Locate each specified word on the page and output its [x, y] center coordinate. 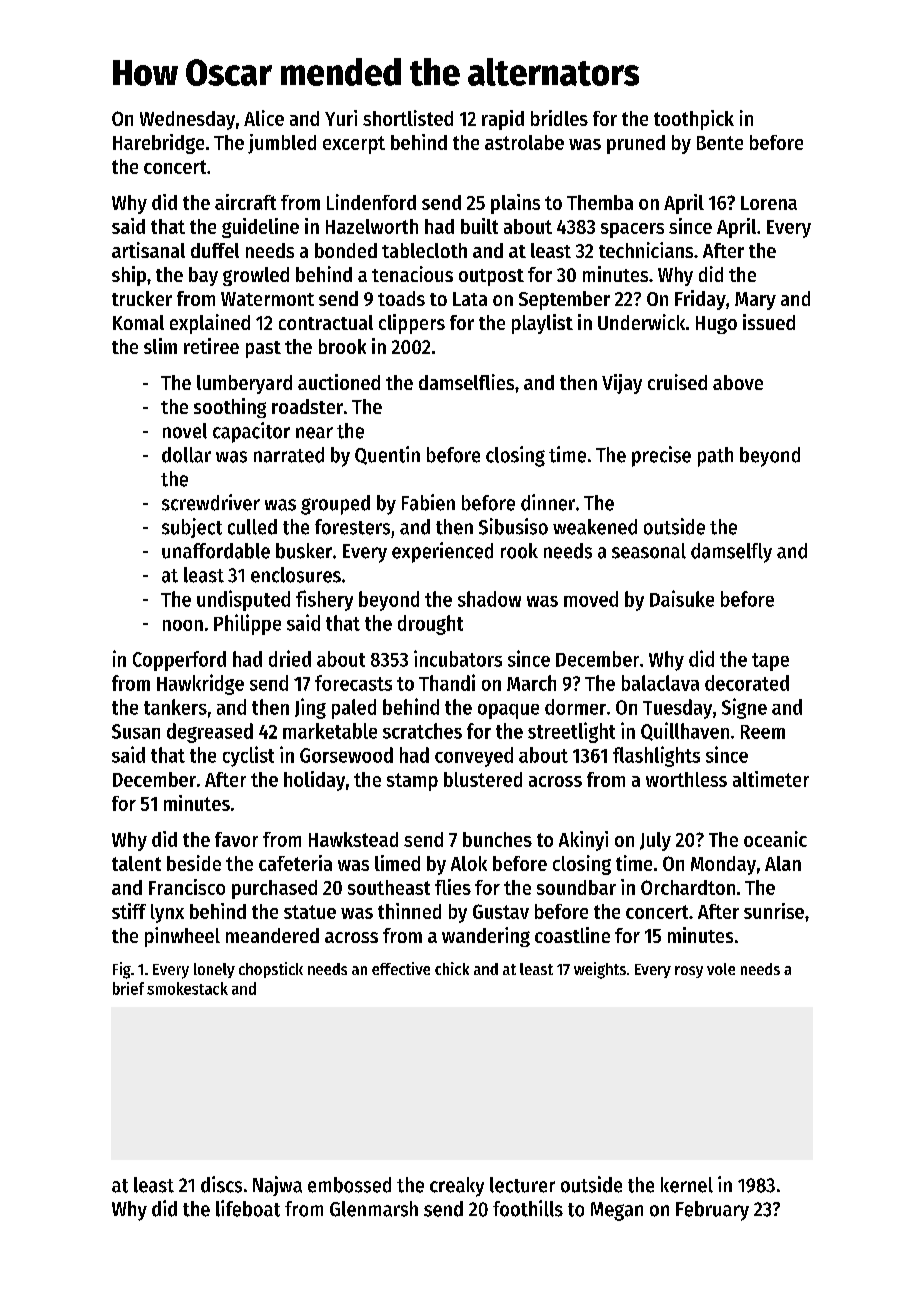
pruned [636, 144]
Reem [763, 732]
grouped [335, 505]
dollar [186, 455]
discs [221, 1184]
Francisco [187, 887]
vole [721, 969]
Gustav [501, 911]
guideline [260, 228]
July [655, 841]
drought [430, 625]
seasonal [649, 551]
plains [515, 204]
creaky [457, 1187]
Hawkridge [200, 684]
